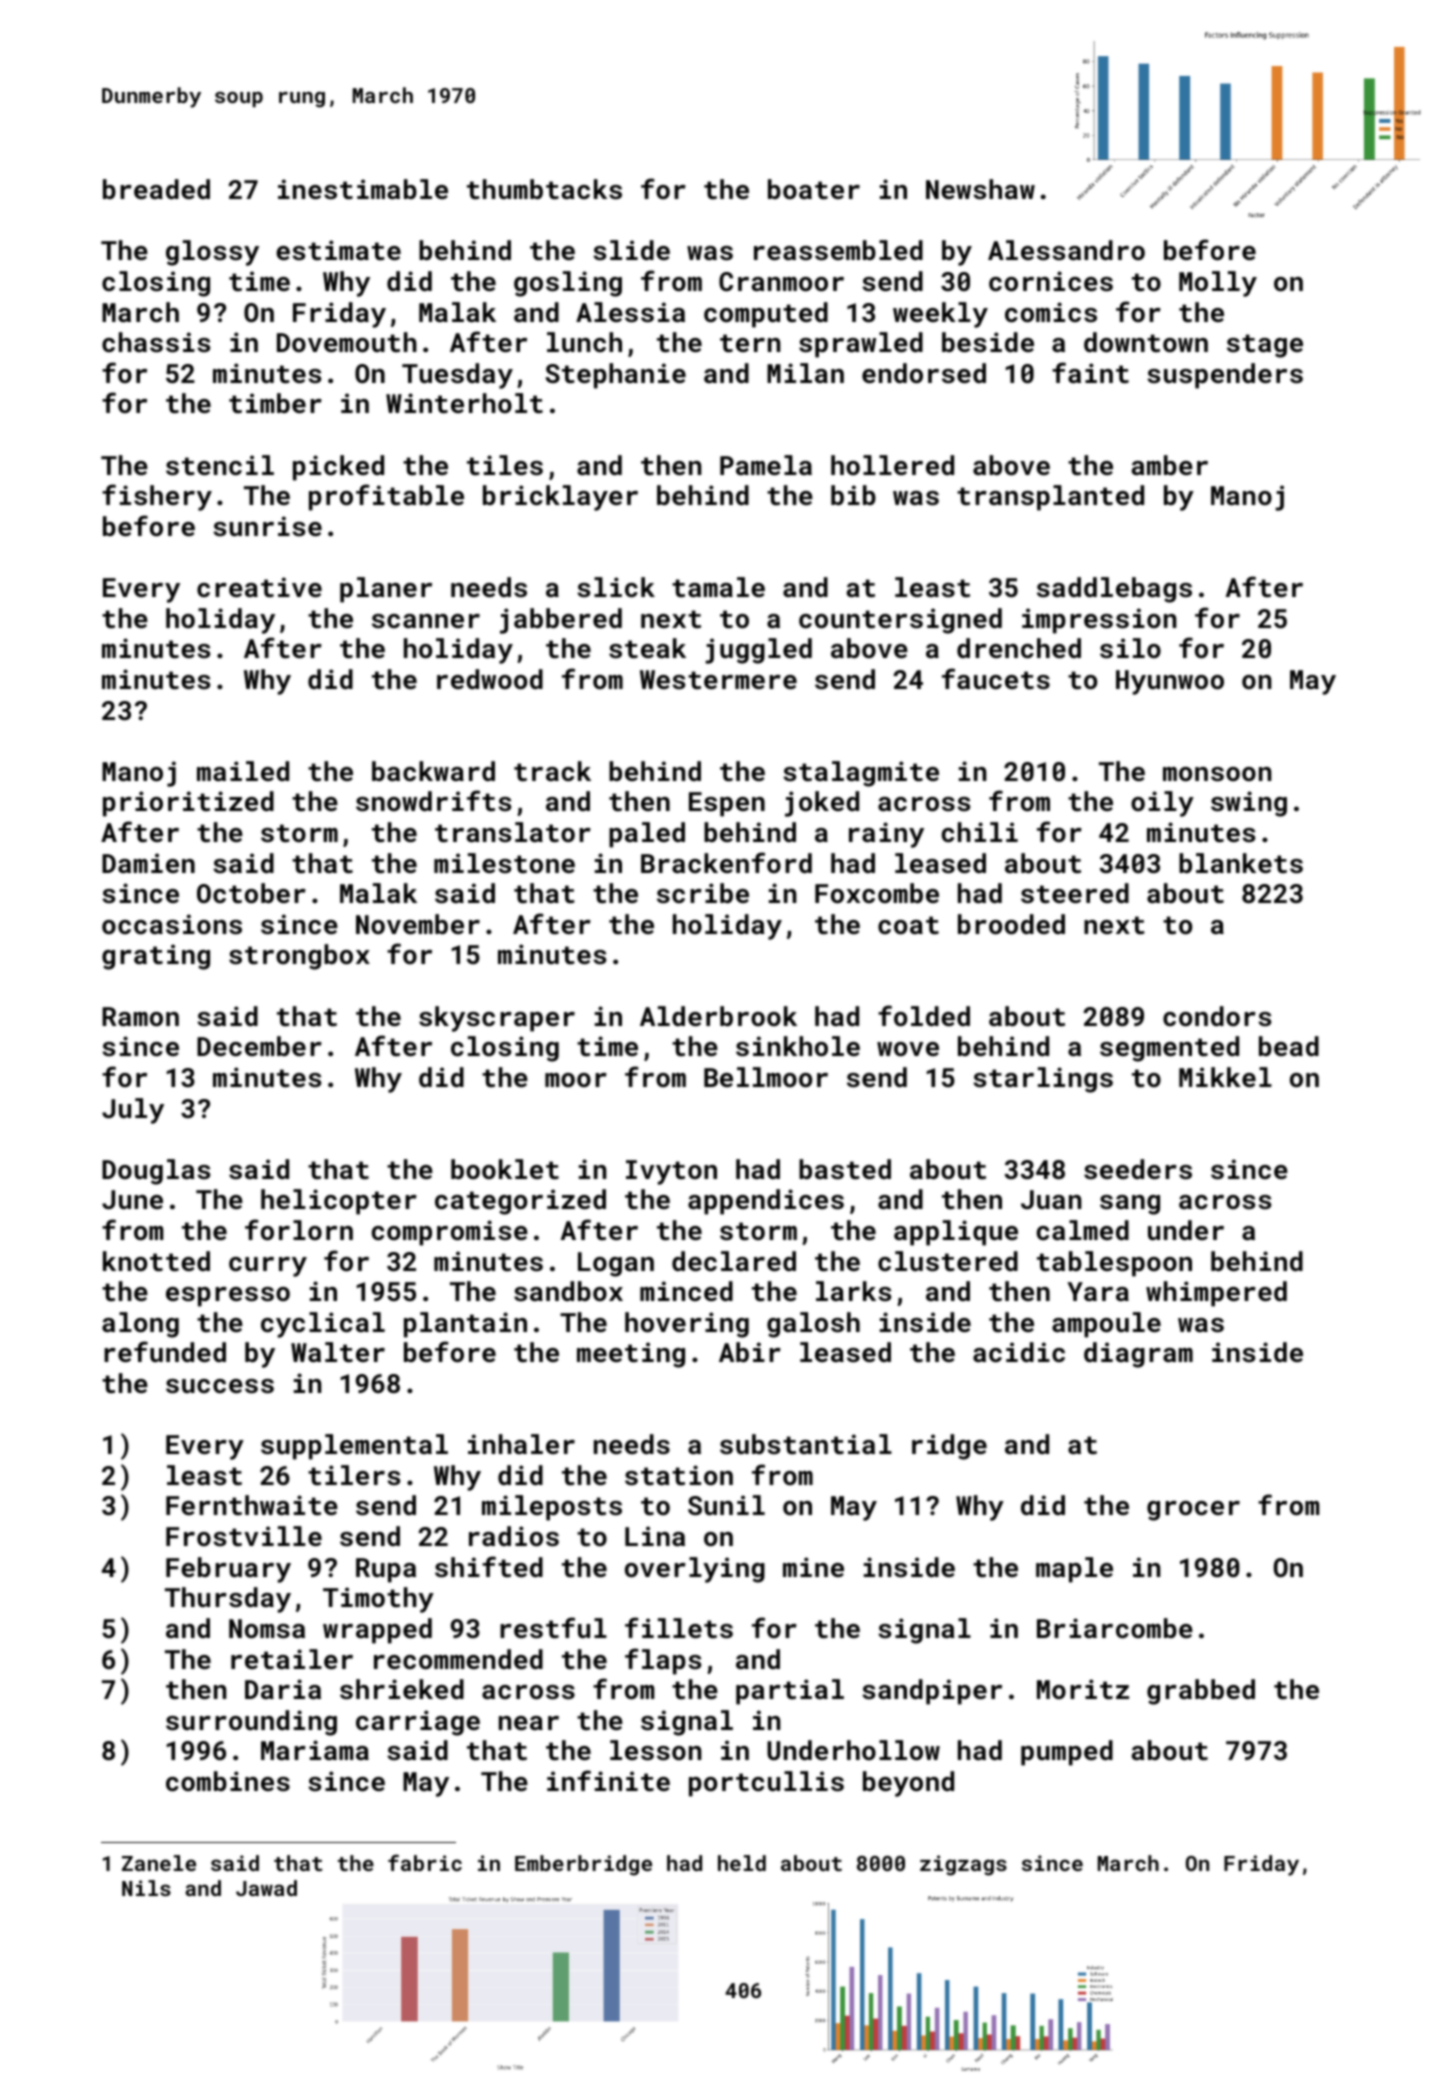  I want to click on fabric, so click(425, 1862).
